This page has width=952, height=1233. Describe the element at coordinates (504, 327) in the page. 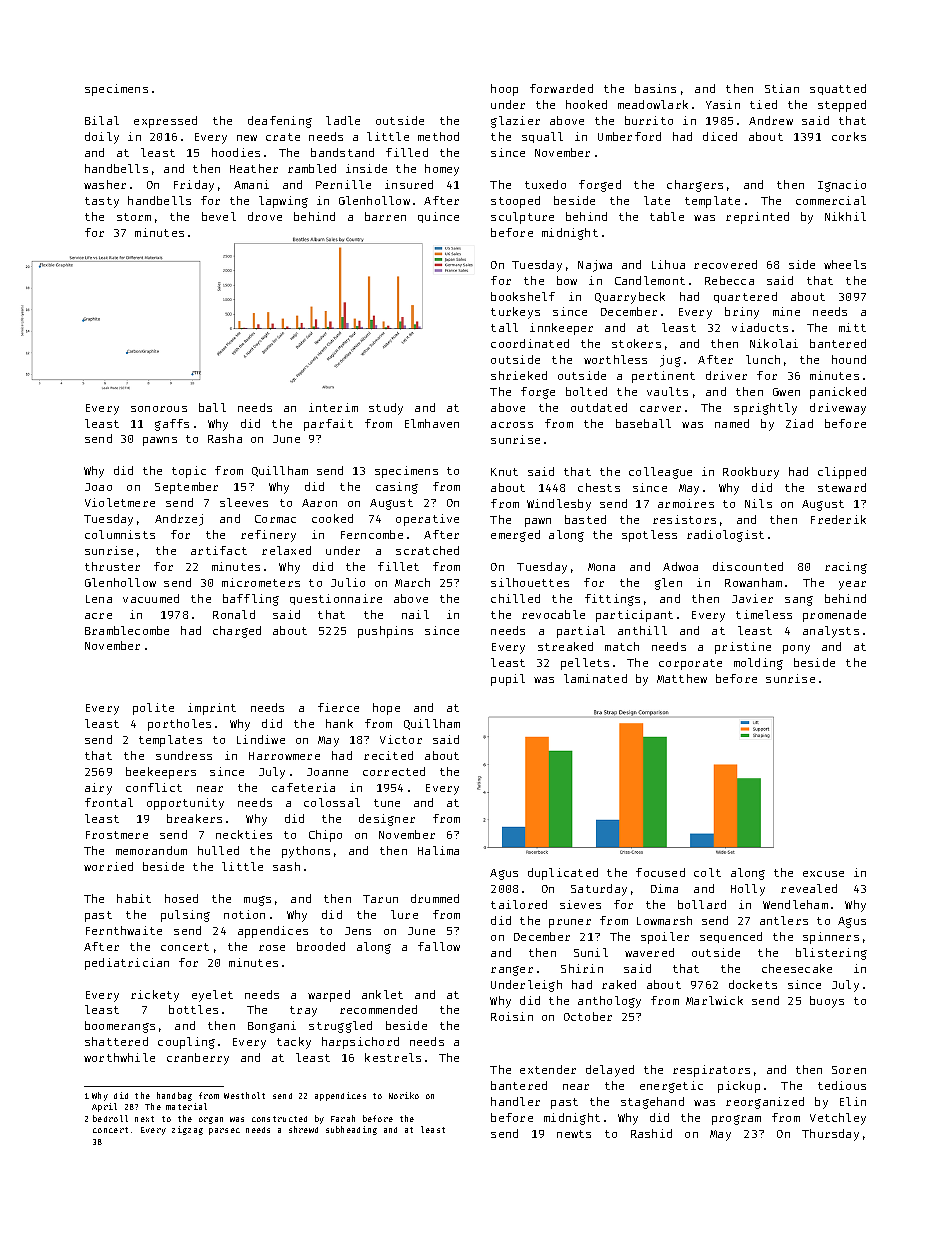

I see `tall` at that location.
